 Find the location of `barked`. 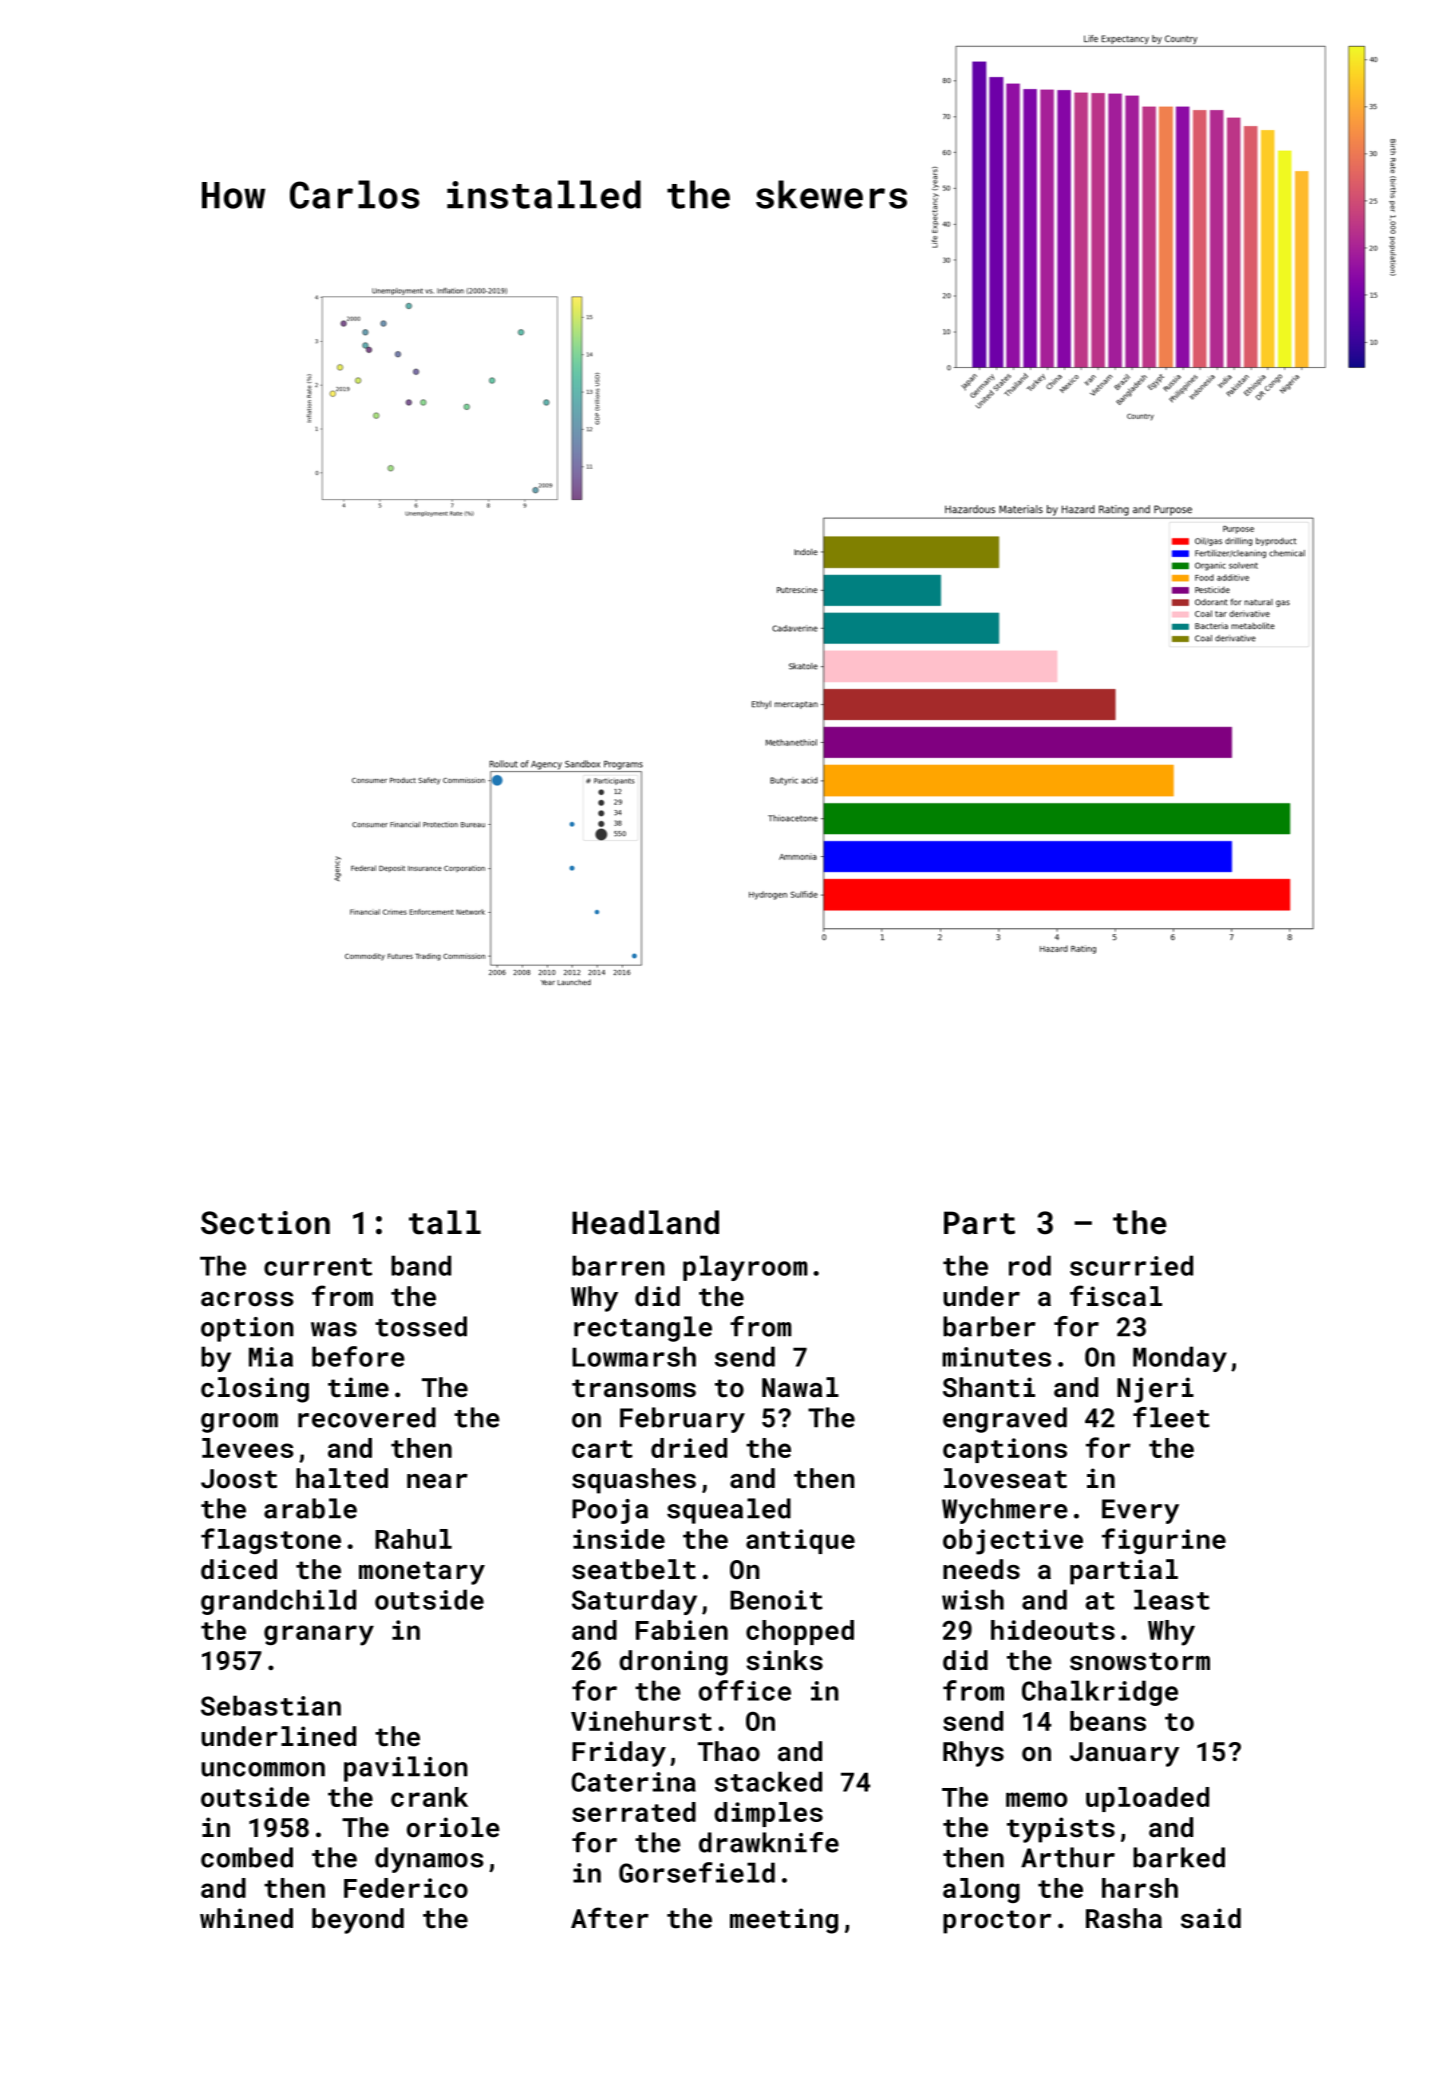

barked is located at coordinates (1179, 1857).
